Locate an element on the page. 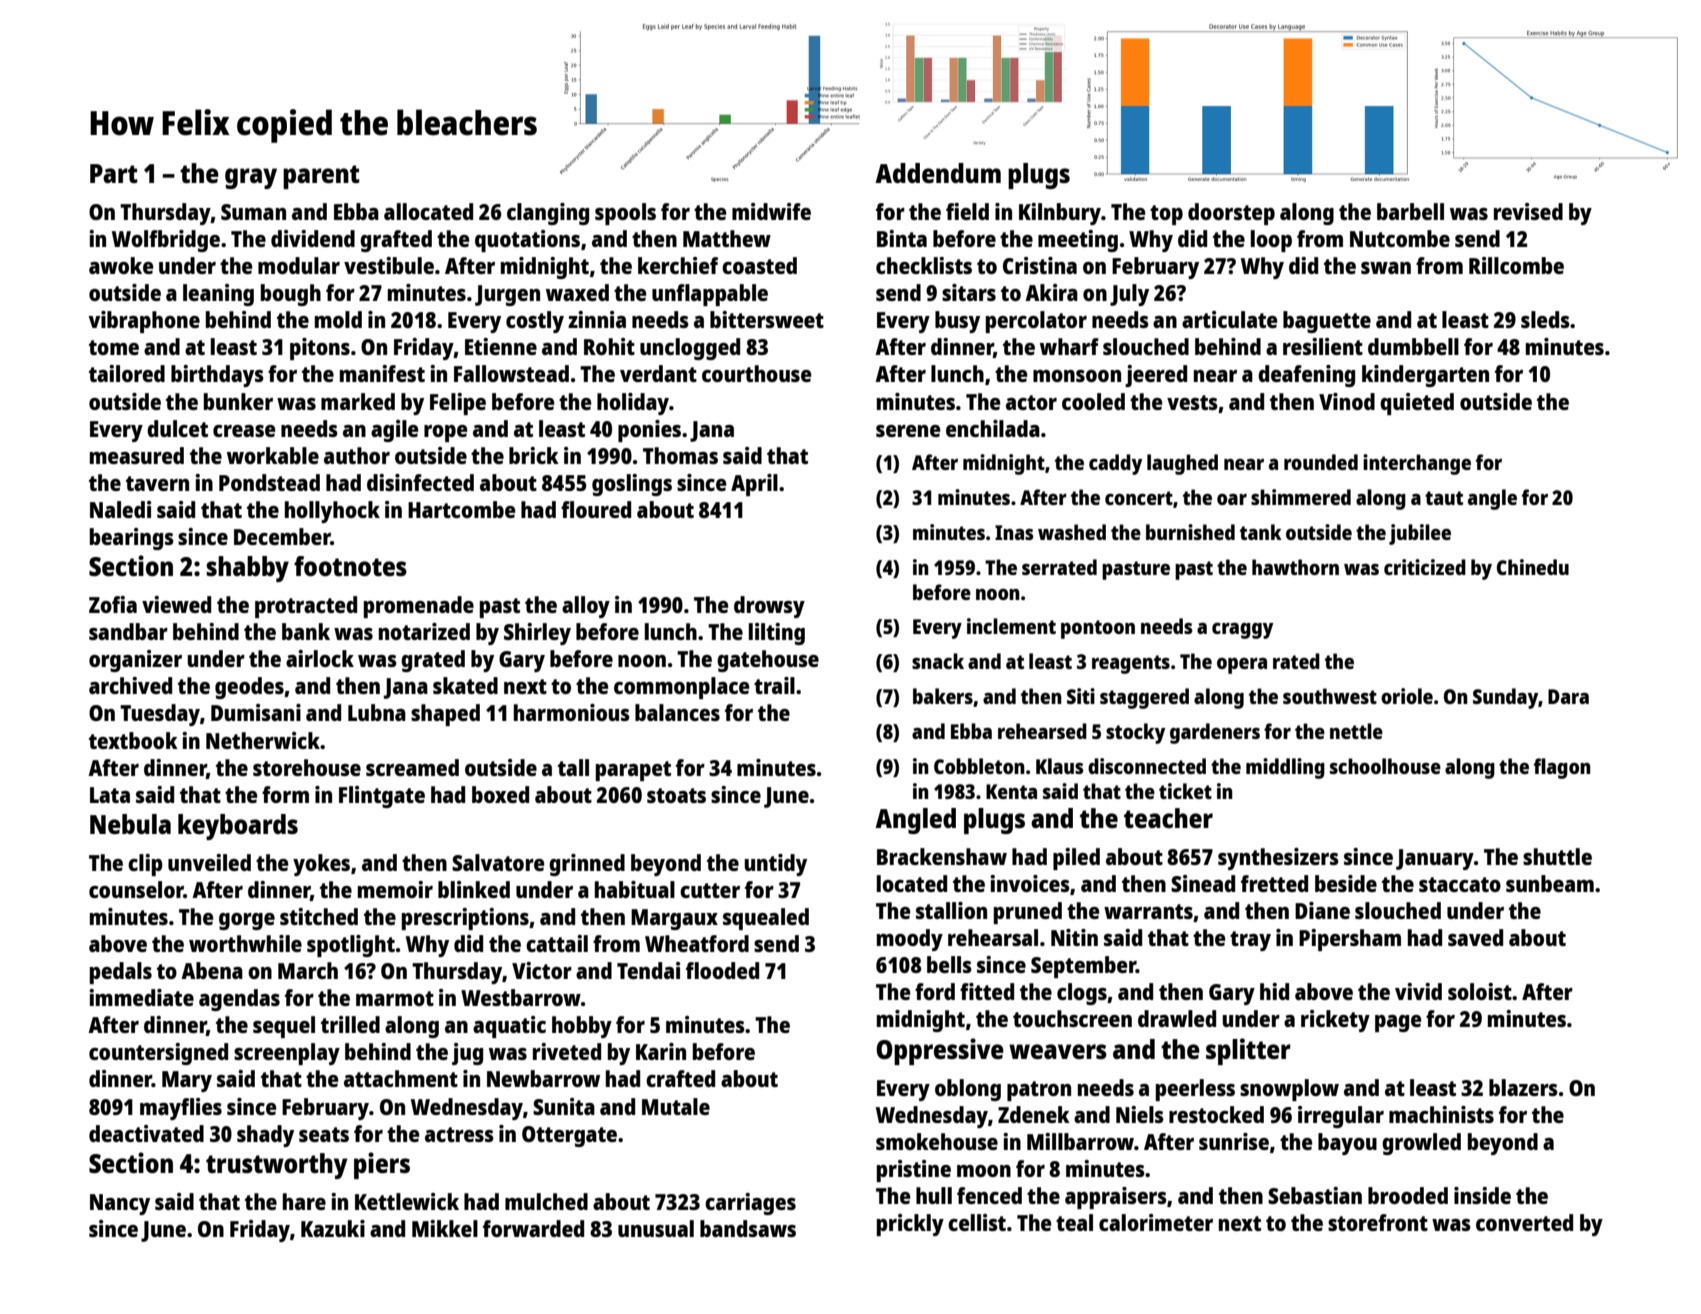 The width and height of the document is (1701, 1314). Chinedu is located at coordinates (1533, 567).
